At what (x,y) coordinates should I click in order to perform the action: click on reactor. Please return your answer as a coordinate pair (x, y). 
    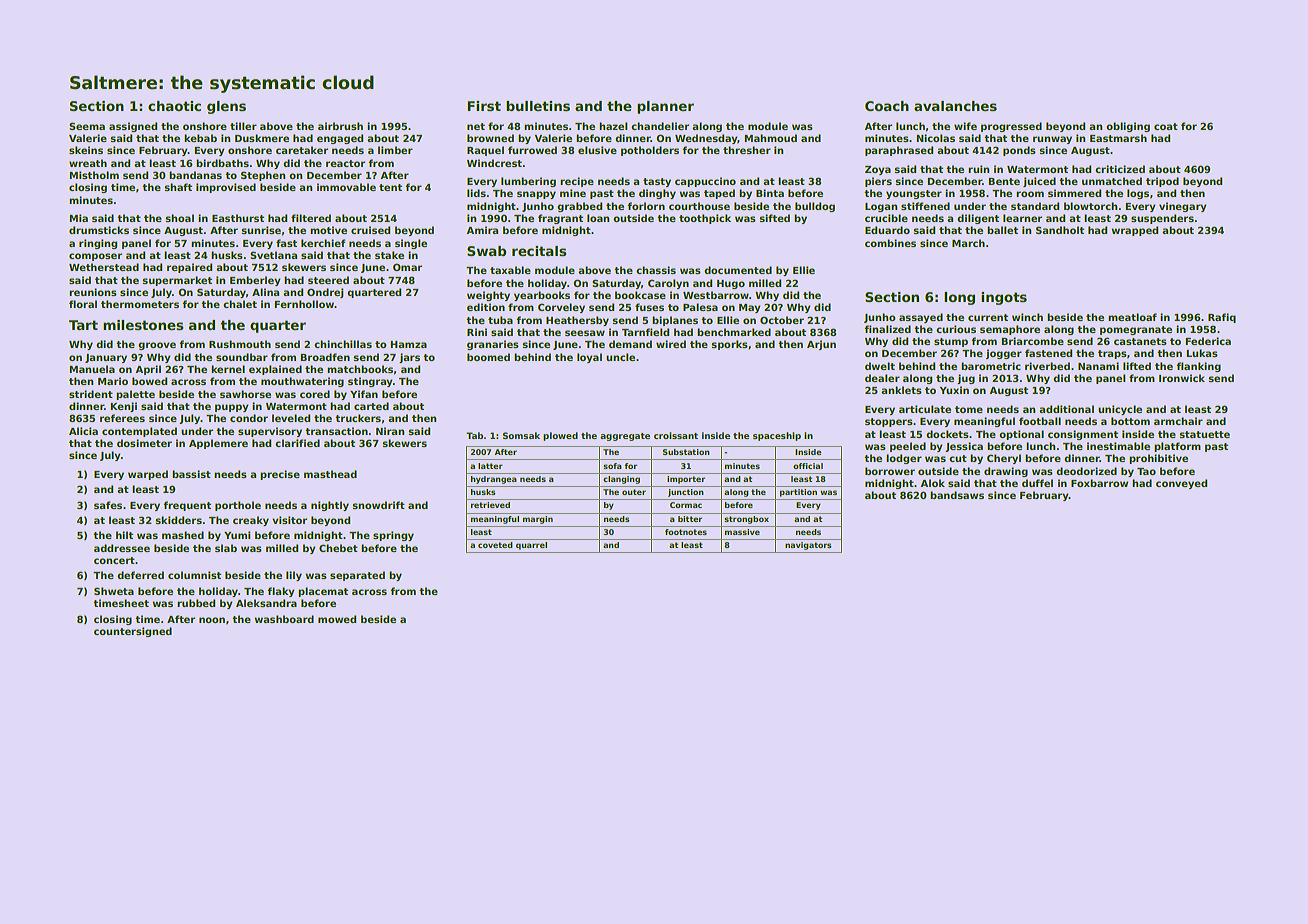
    Looking at the image, I should click on (345, 163).
